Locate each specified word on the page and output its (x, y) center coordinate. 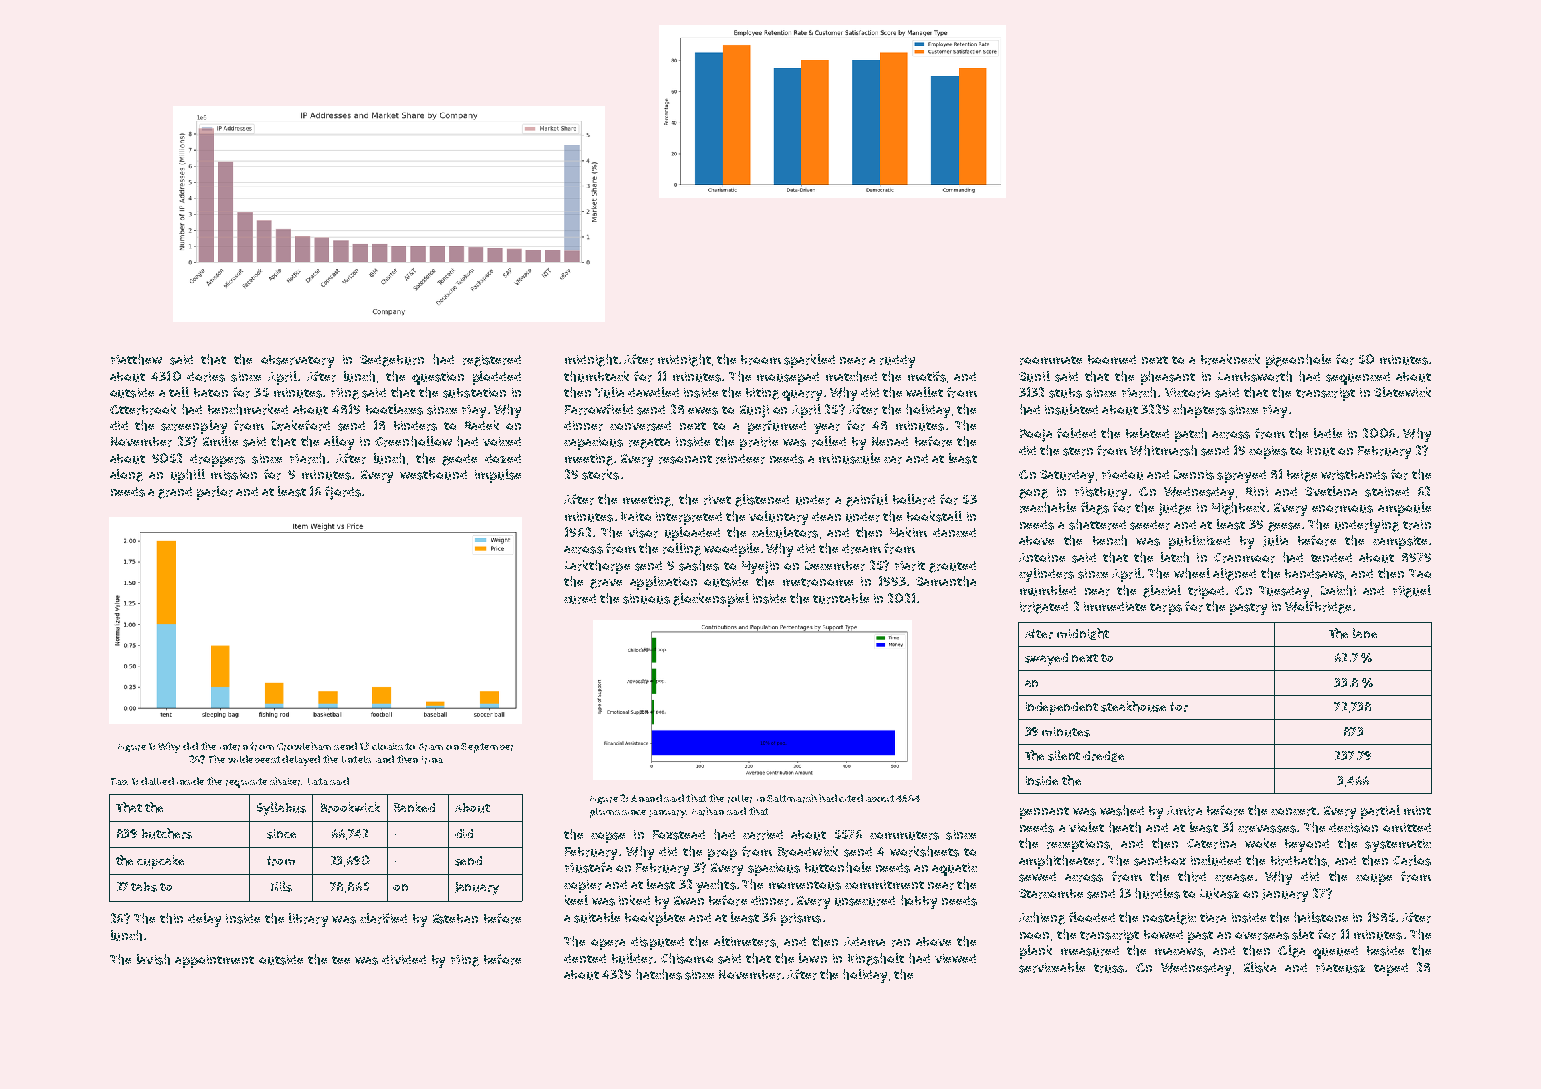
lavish (153, 959)
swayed (1046, 659)
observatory (297, 361)
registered (492, 361)
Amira (1184, 811)
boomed (1112, 359)
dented (585, 958)
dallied (157, 781)
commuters (904, 835)
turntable (841, 598)
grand (175, 493)
